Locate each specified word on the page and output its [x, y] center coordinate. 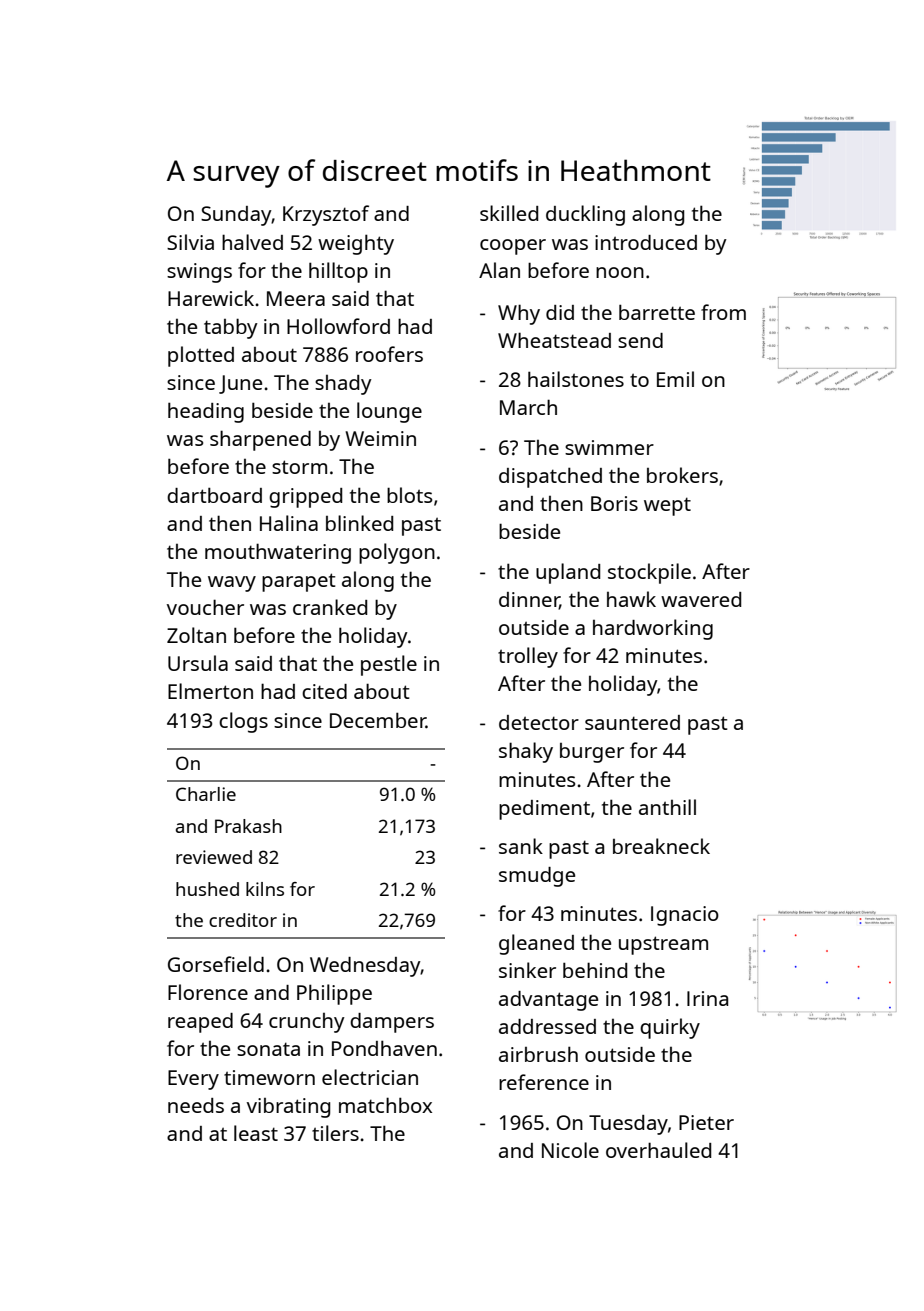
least [256, 1133]
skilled [509, 213]
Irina [707, 998]
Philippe [334, 994]
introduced [646, 242]
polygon [397, 553]
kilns [265, 889]
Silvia [190, 242]
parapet [298, 582]
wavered [701, 599]
